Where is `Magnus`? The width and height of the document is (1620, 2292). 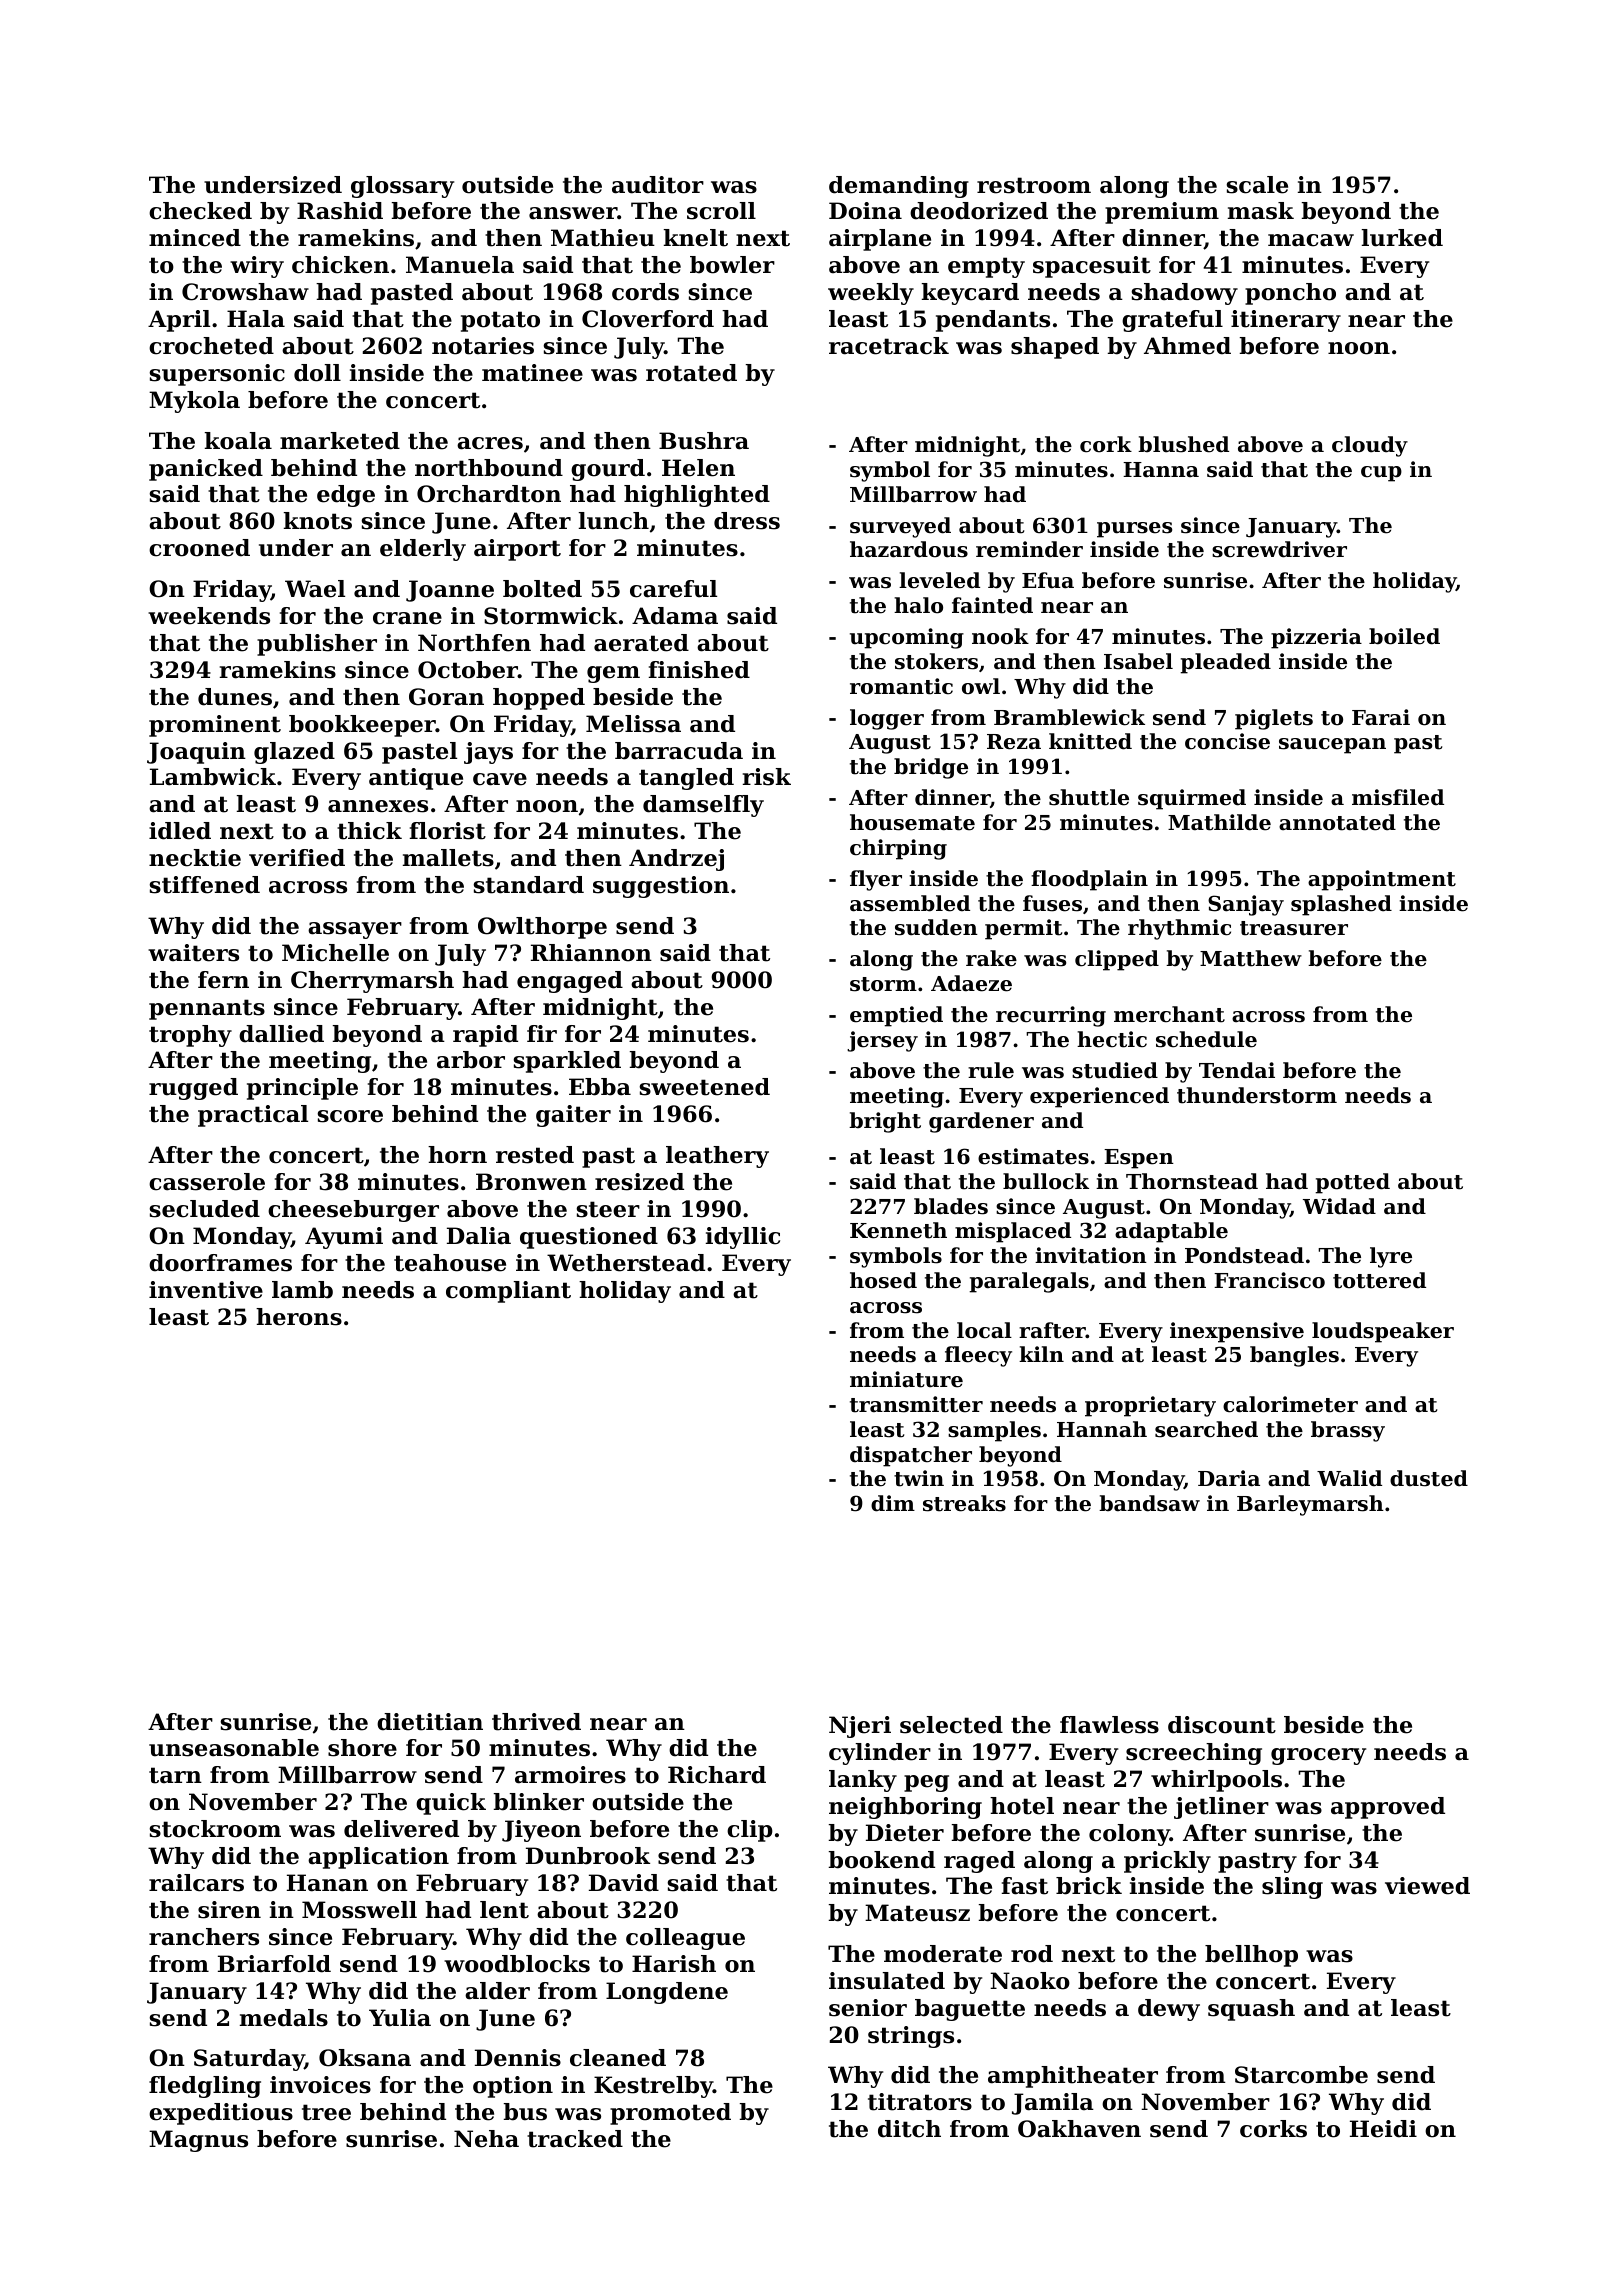 Magnus is located at coordinates (198, 2141).
